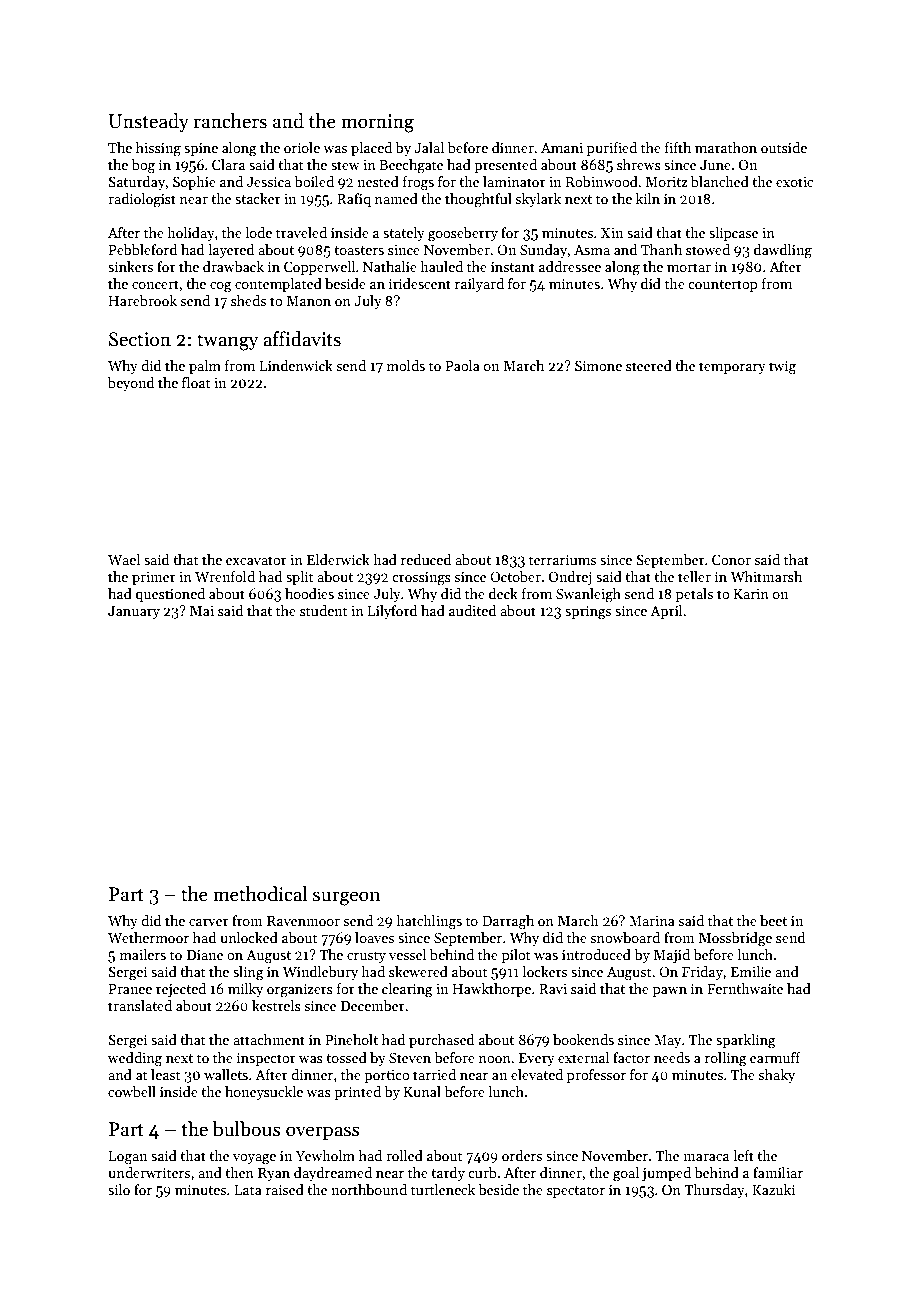 The image size is (924, 1308). I want to click on Simone, so click(598, 365).
